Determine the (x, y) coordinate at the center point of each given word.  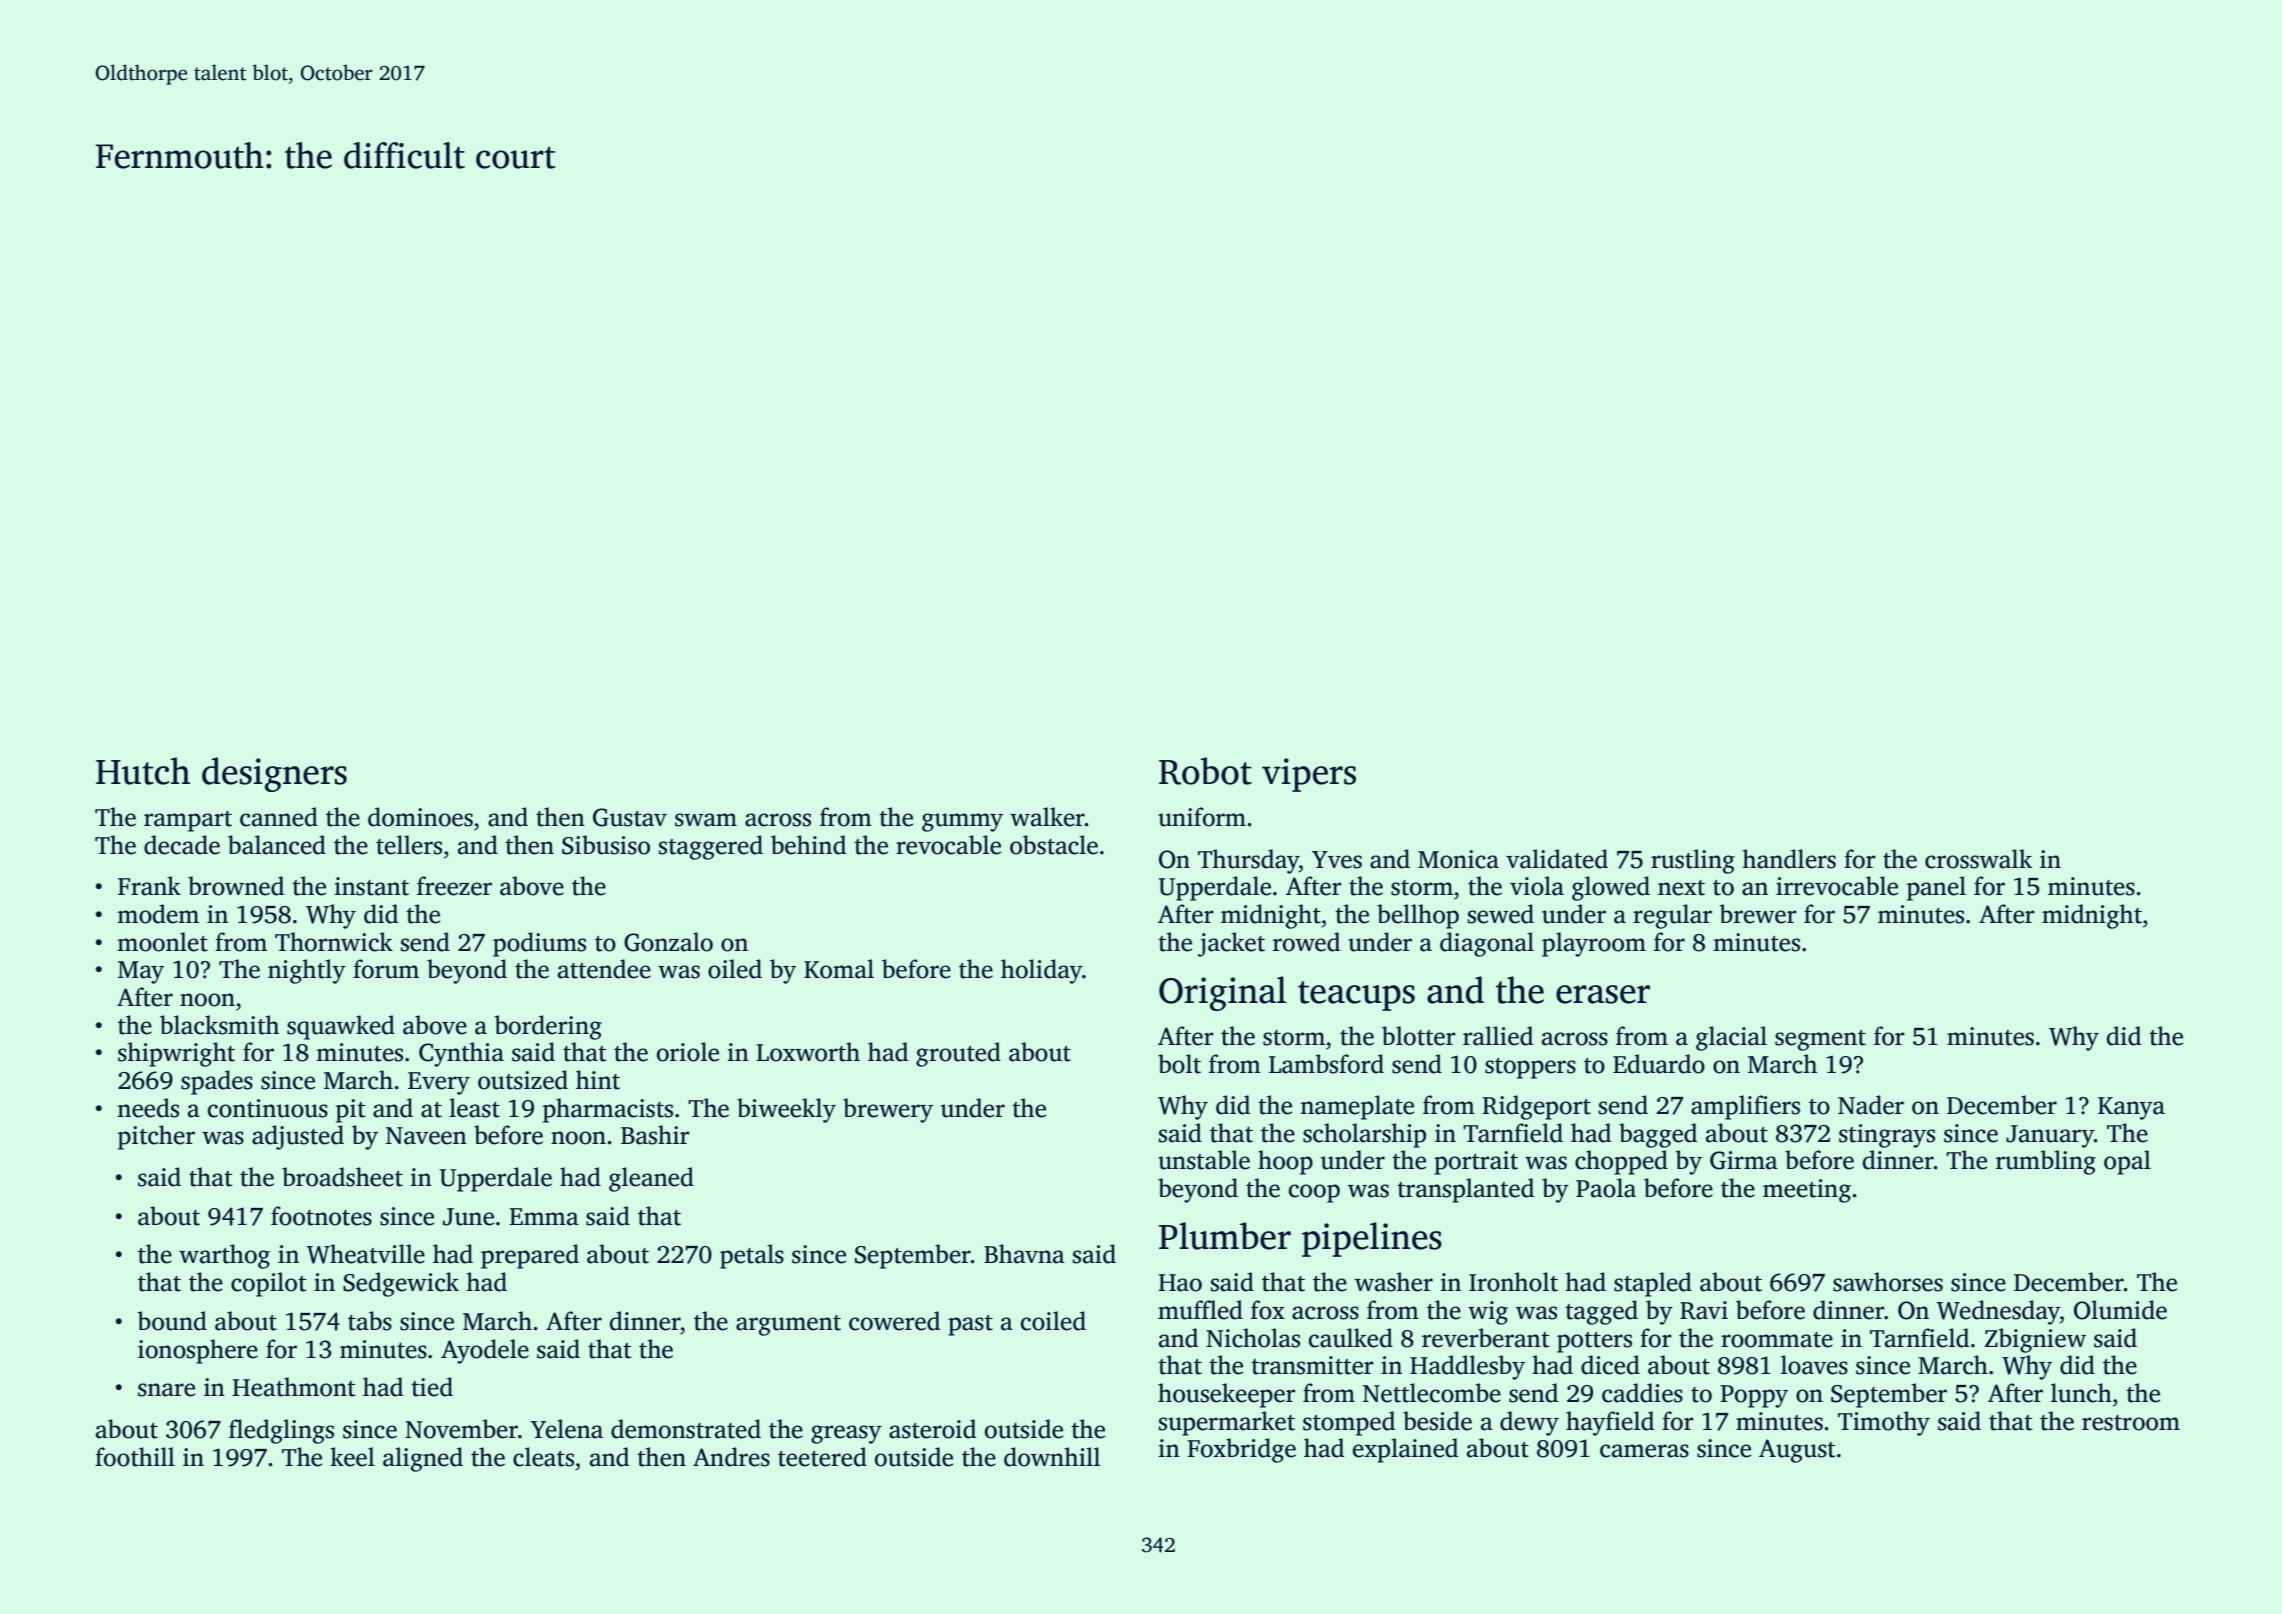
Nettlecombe (1432, 1393)
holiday (1041, 971)
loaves (1814, 1365)
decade (182, 845)
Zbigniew (2035, 1340)
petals (752, 1256)
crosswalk (1978, 859)
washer (1394, 1282)
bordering (548, 1027)
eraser (1603, 994)
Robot (1205, 771)
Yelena (567, 1429)
